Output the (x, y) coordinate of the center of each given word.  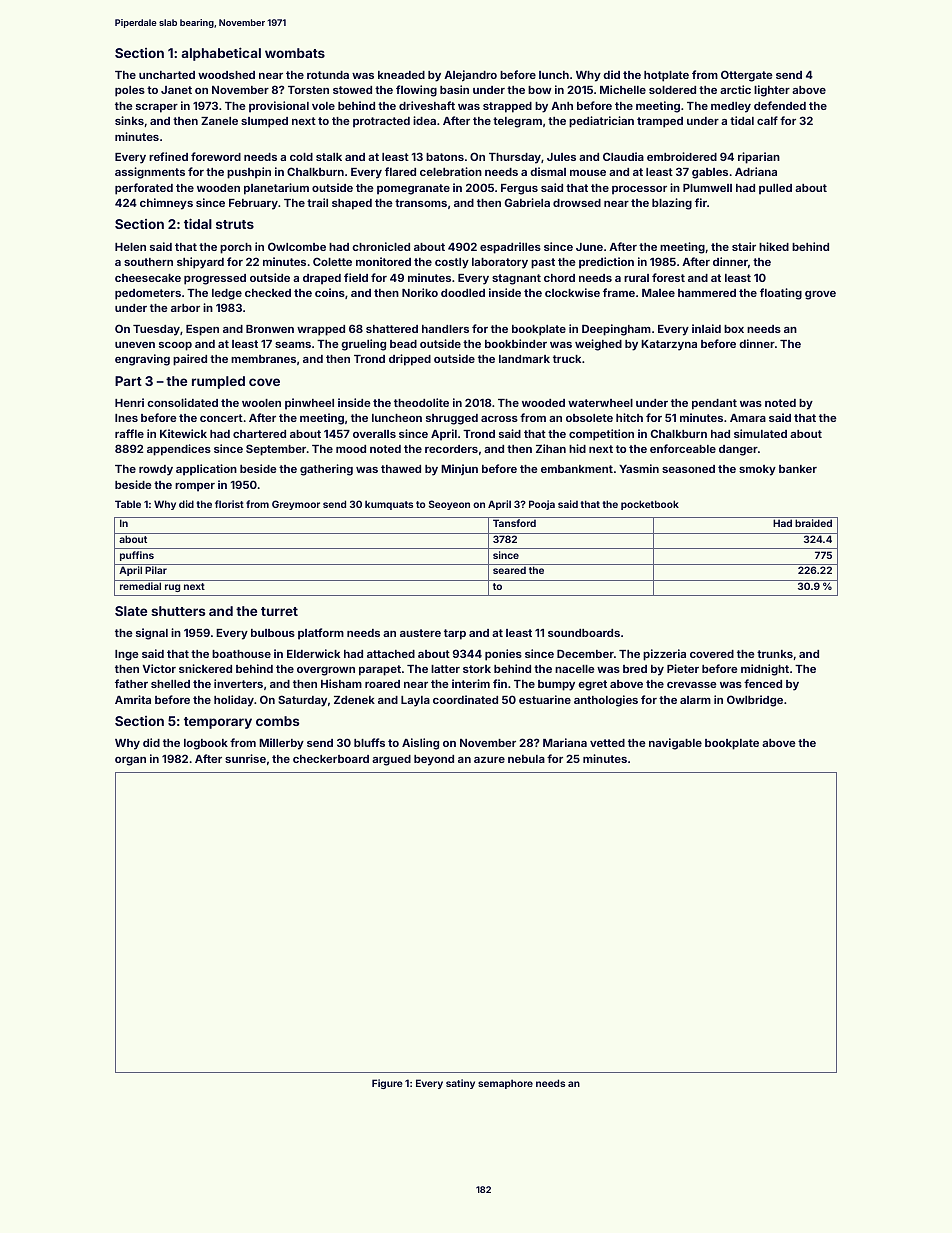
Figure (387, 1084)
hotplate (666, 76)
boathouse (241, 654)
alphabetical (221, 54)
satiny (460, 1084)
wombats (295, 53)
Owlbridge (755, 701)
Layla (415, 701)
